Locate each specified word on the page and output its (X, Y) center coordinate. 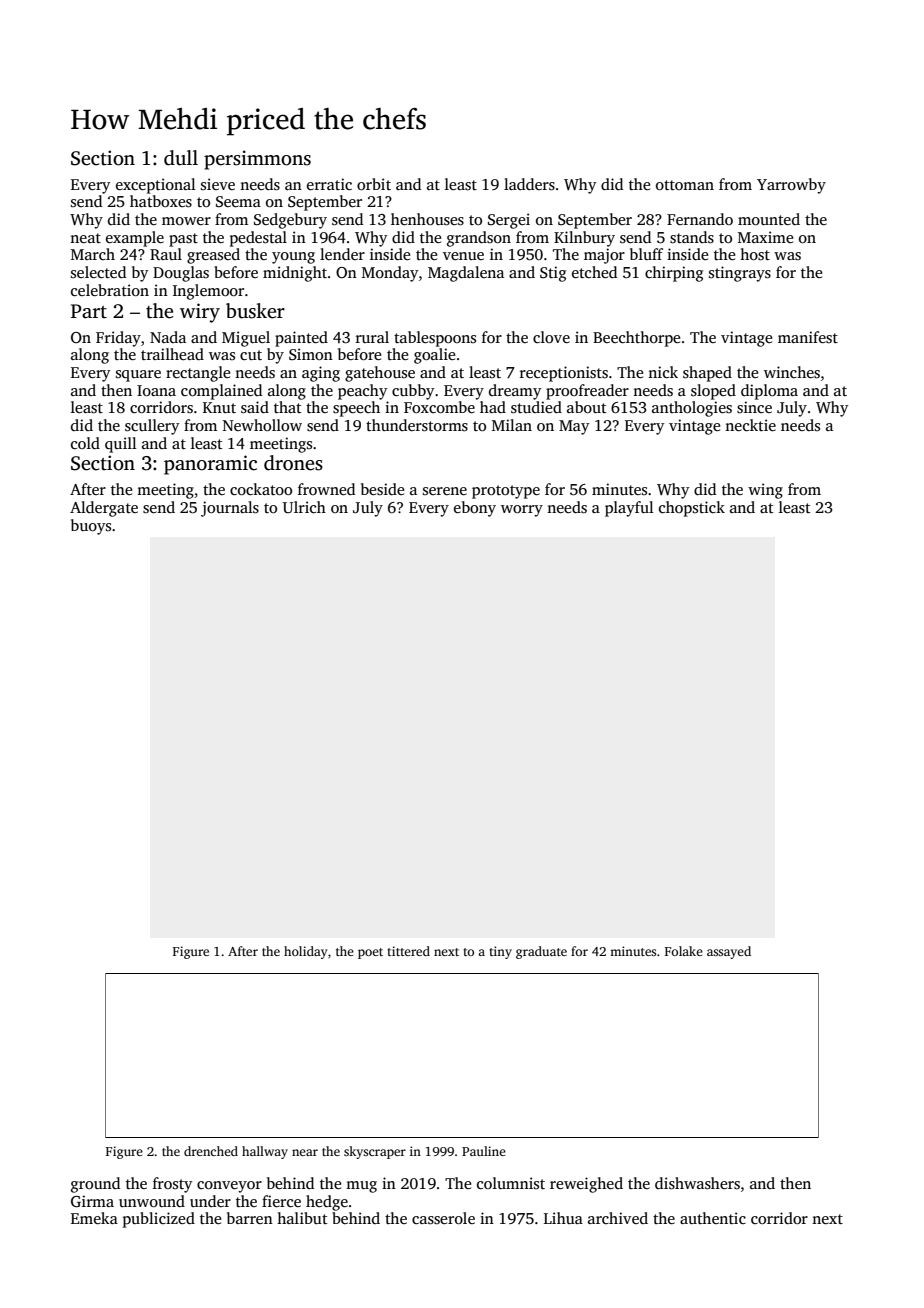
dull (181, 158)
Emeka (94, 1218)
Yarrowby (791, 186)
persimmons (257, 160)
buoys (91, 527)
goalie (434, 356)
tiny (500, 952)
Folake (684, 951)
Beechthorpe (636, 339)
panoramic (210, 465)
